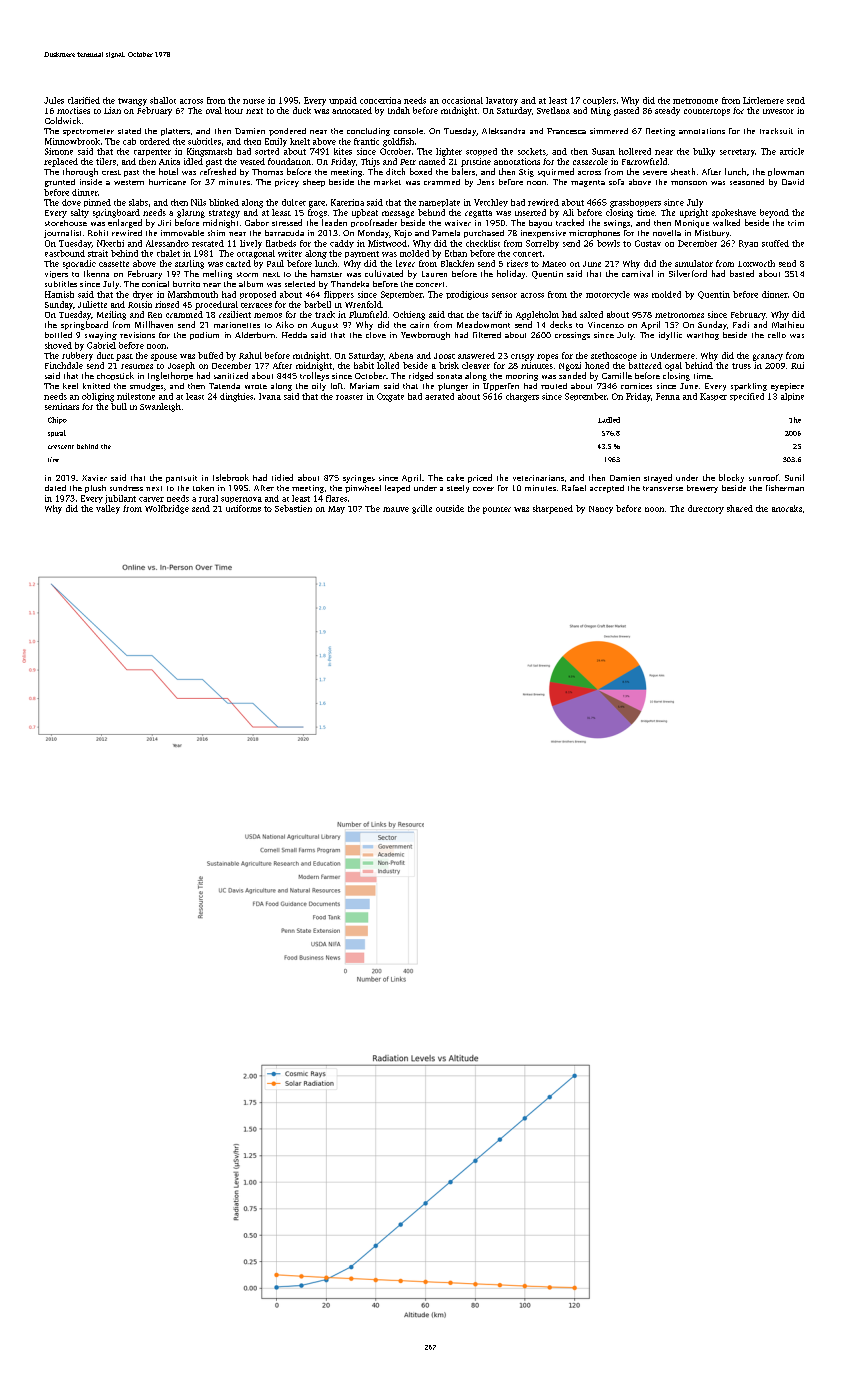 Image resolution: width=849 pixels, height=1400 pixels. I want to click on prodigious, so click(467, 295).
